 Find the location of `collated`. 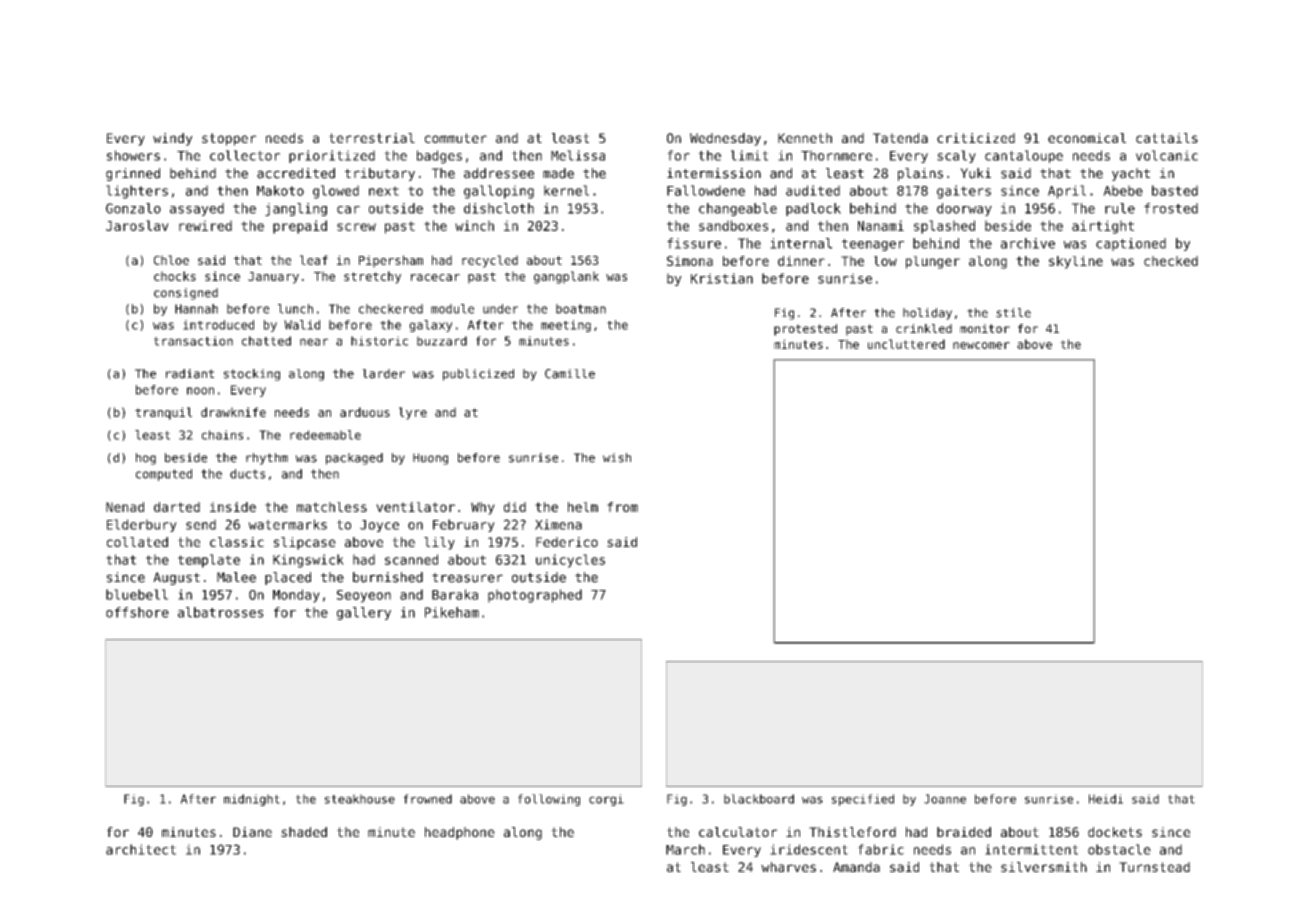

collated is located at coordinates (137, 542).
